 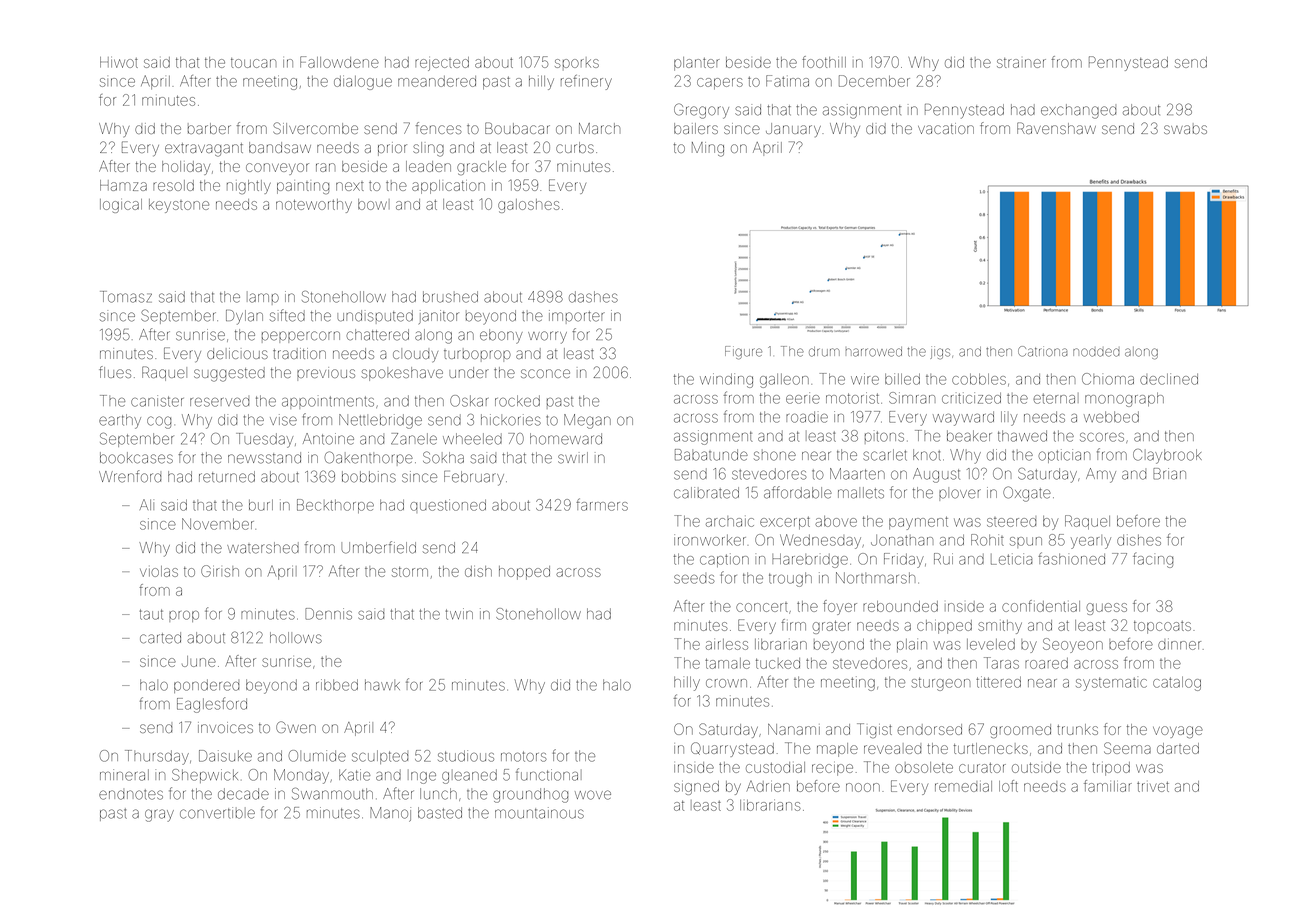 I want to click on strainer, so click(x=1021, y=63).
